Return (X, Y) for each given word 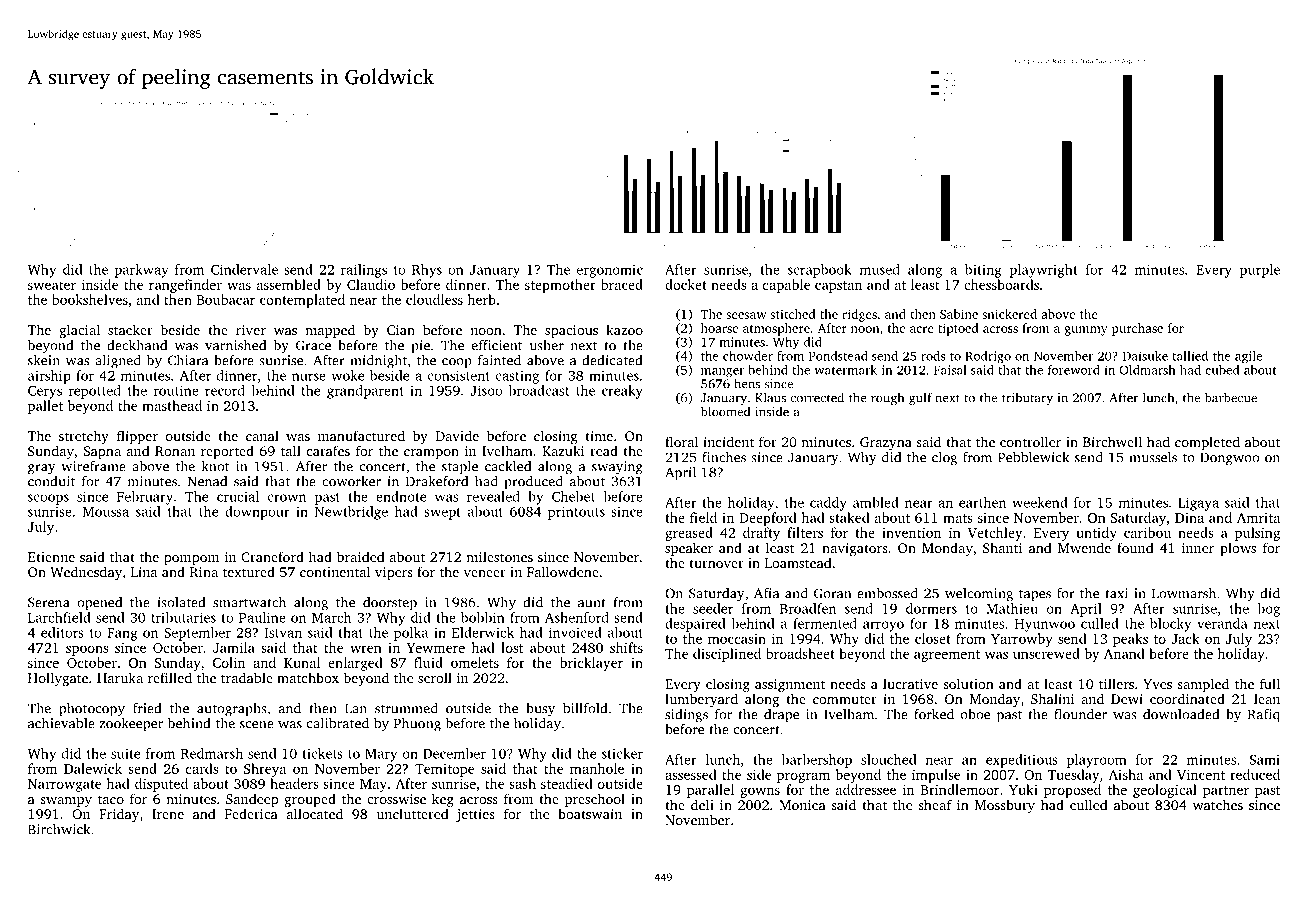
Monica (802, 805)
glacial (79, 331)
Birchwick (59, 829)
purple (1260, 271)
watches (1218, 804)
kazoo (624, 329)
